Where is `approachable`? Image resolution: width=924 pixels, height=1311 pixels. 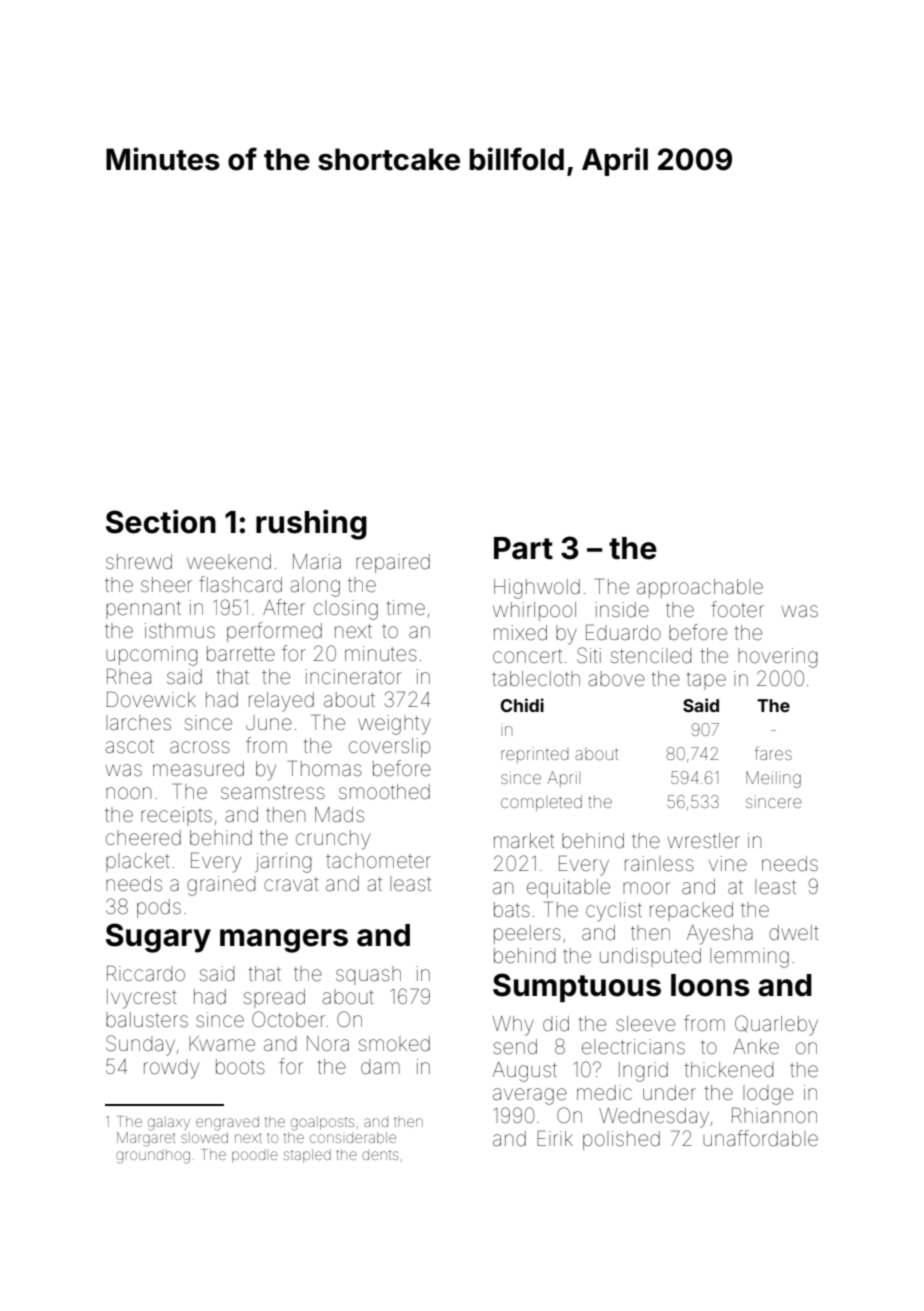 approachable is located at coordinates (700, 588).
